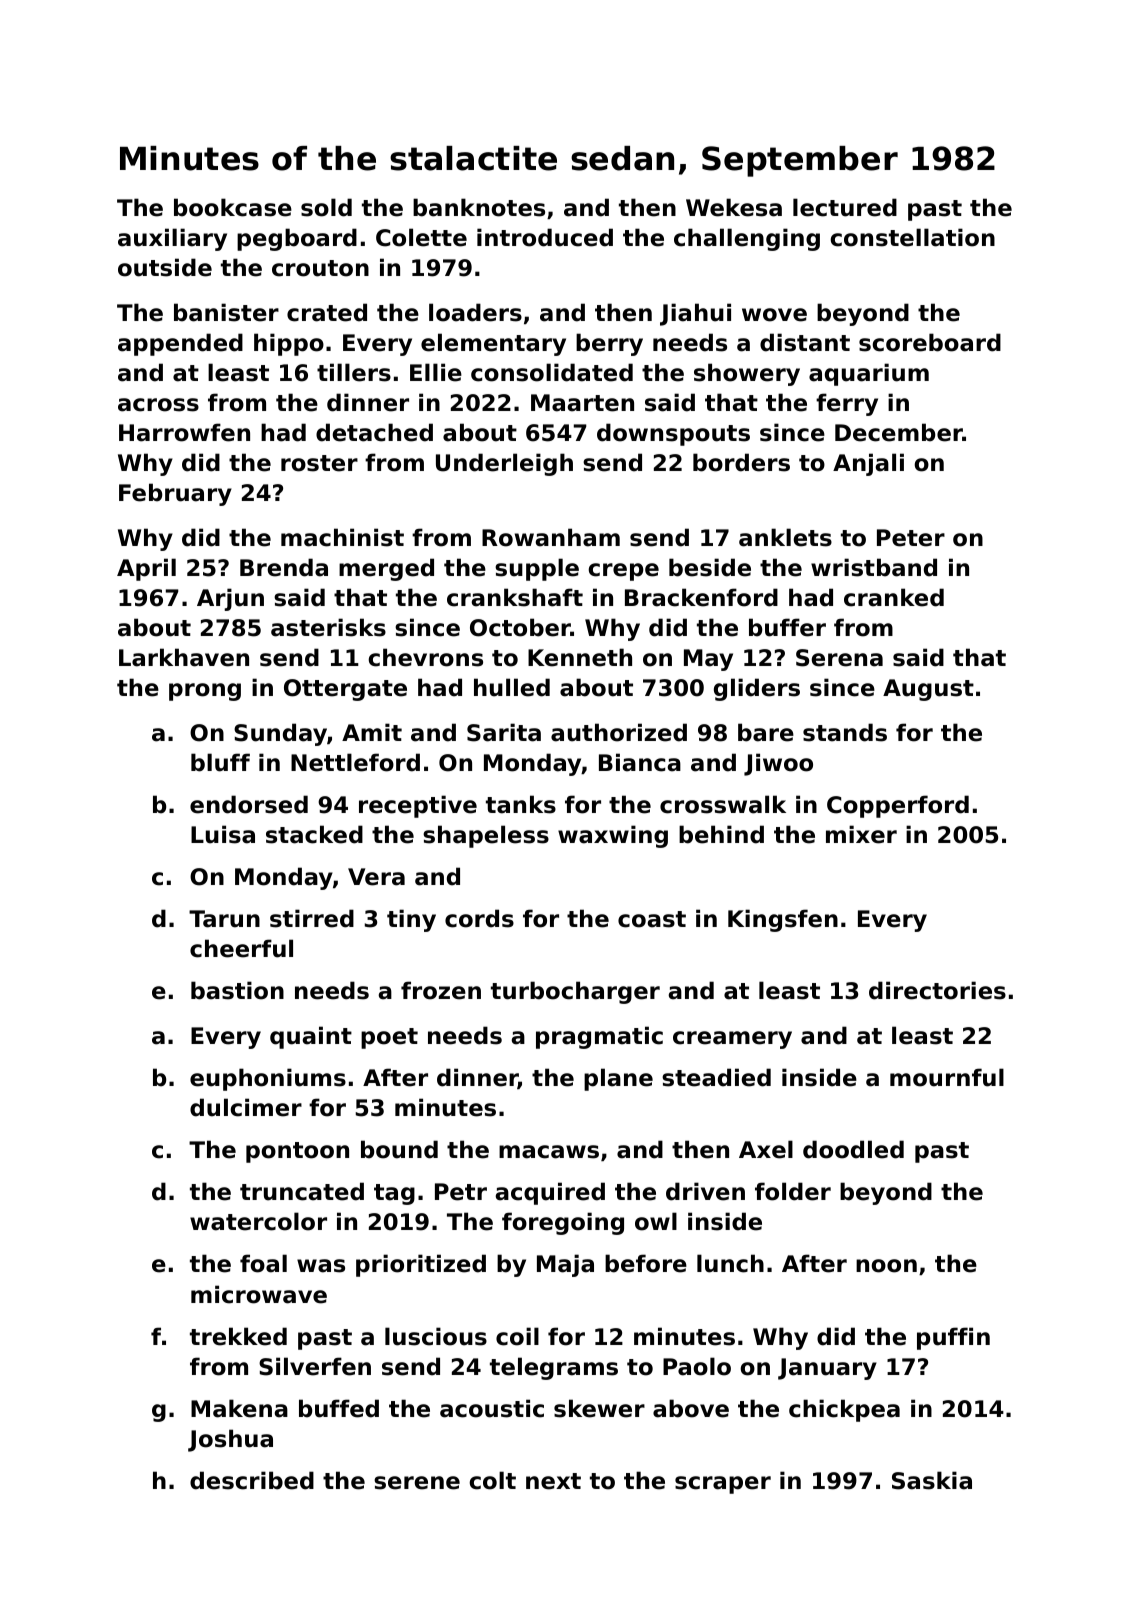  Describe the element at coordinates (911, 538) in the document. I see `Peter` at that location.
